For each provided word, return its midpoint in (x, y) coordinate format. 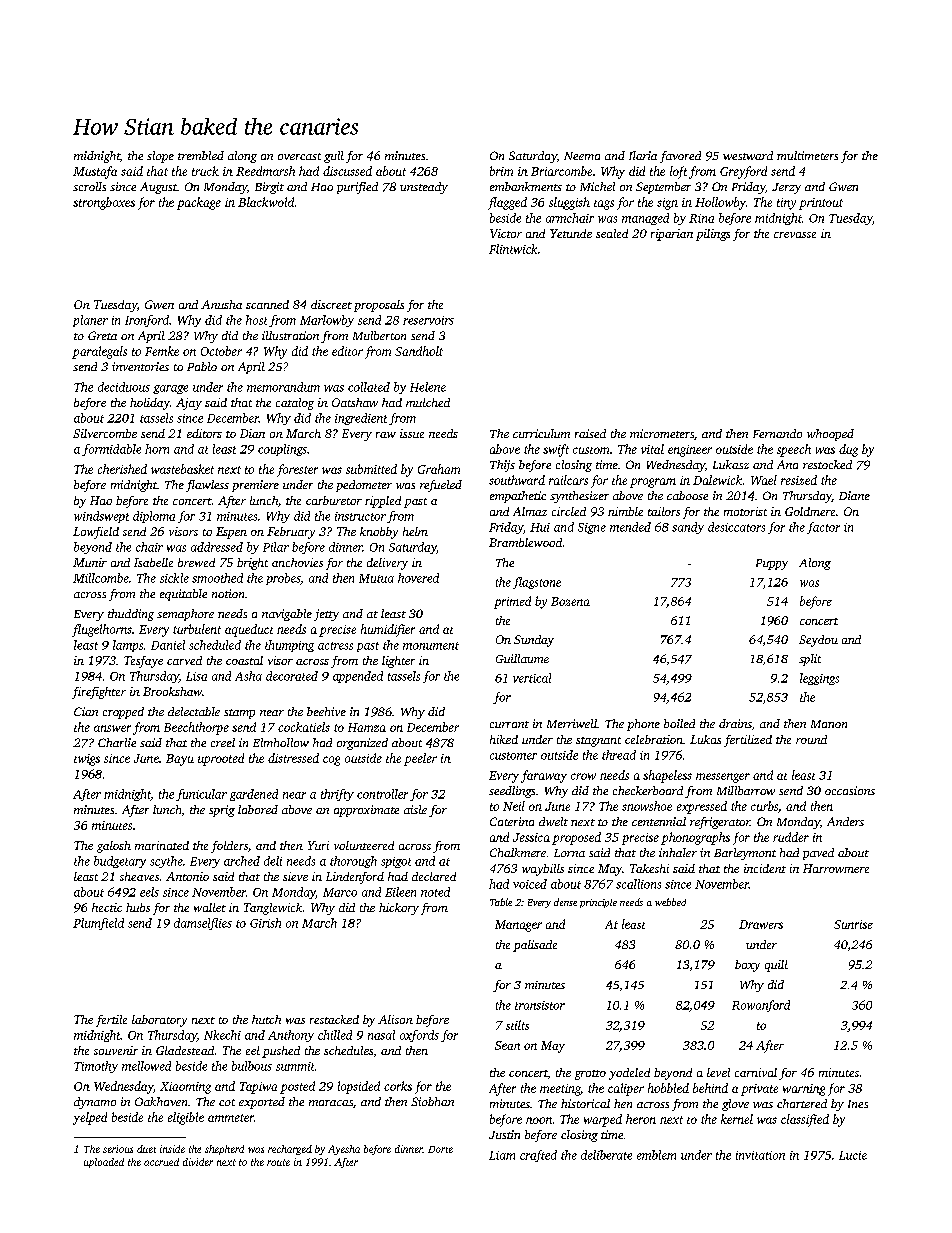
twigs (87, 760)
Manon (829, 724)
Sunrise (853, 924)
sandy (688, 528)
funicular (201, 795)
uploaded (104, 1163)
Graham (439, 469)
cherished (122, 469)
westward (748, 155)
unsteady (424, 188)
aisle (415, 809)
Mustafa (95, 172)
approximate (366, 811)
